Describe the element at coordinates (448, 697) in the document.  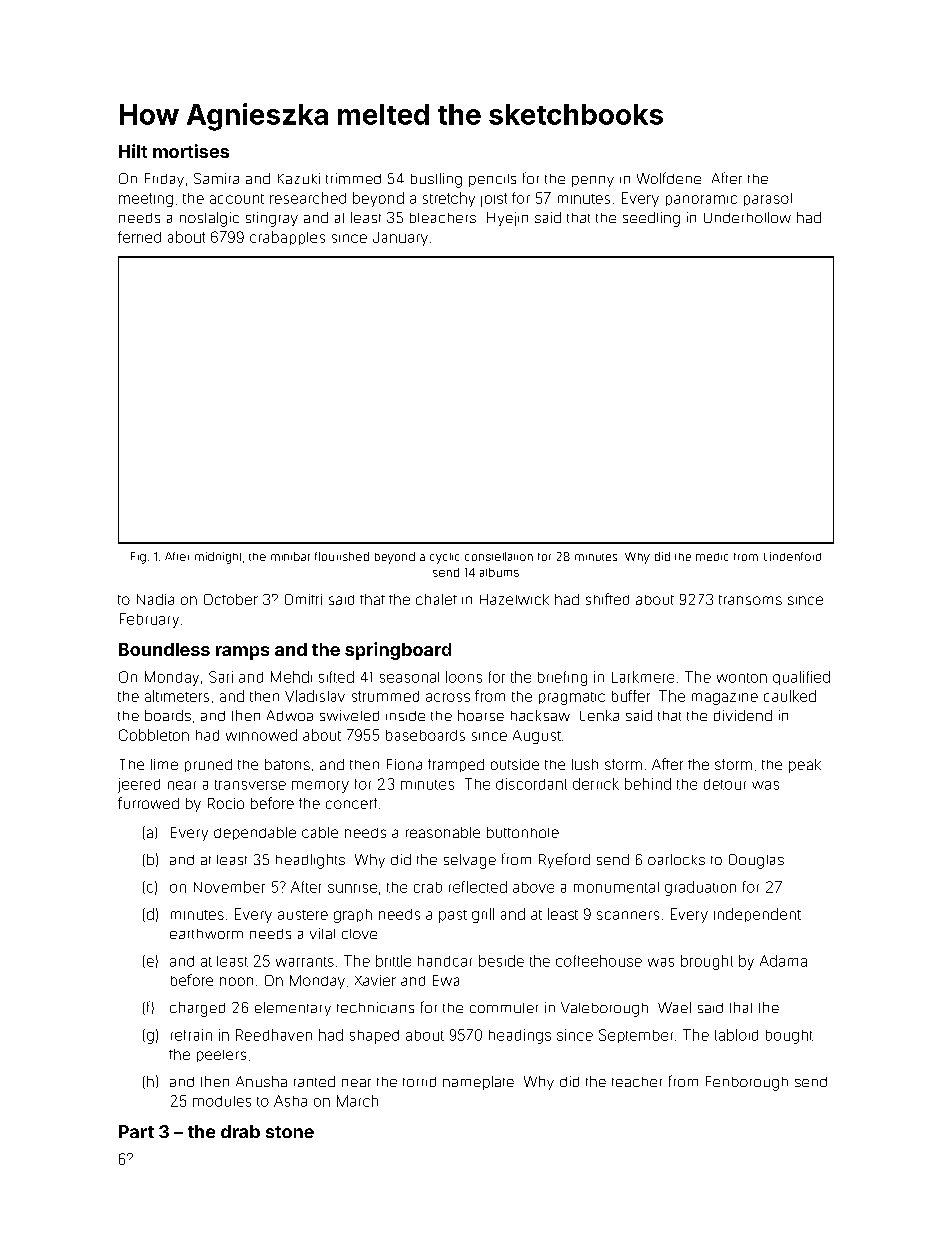
I see `across` at that location.
